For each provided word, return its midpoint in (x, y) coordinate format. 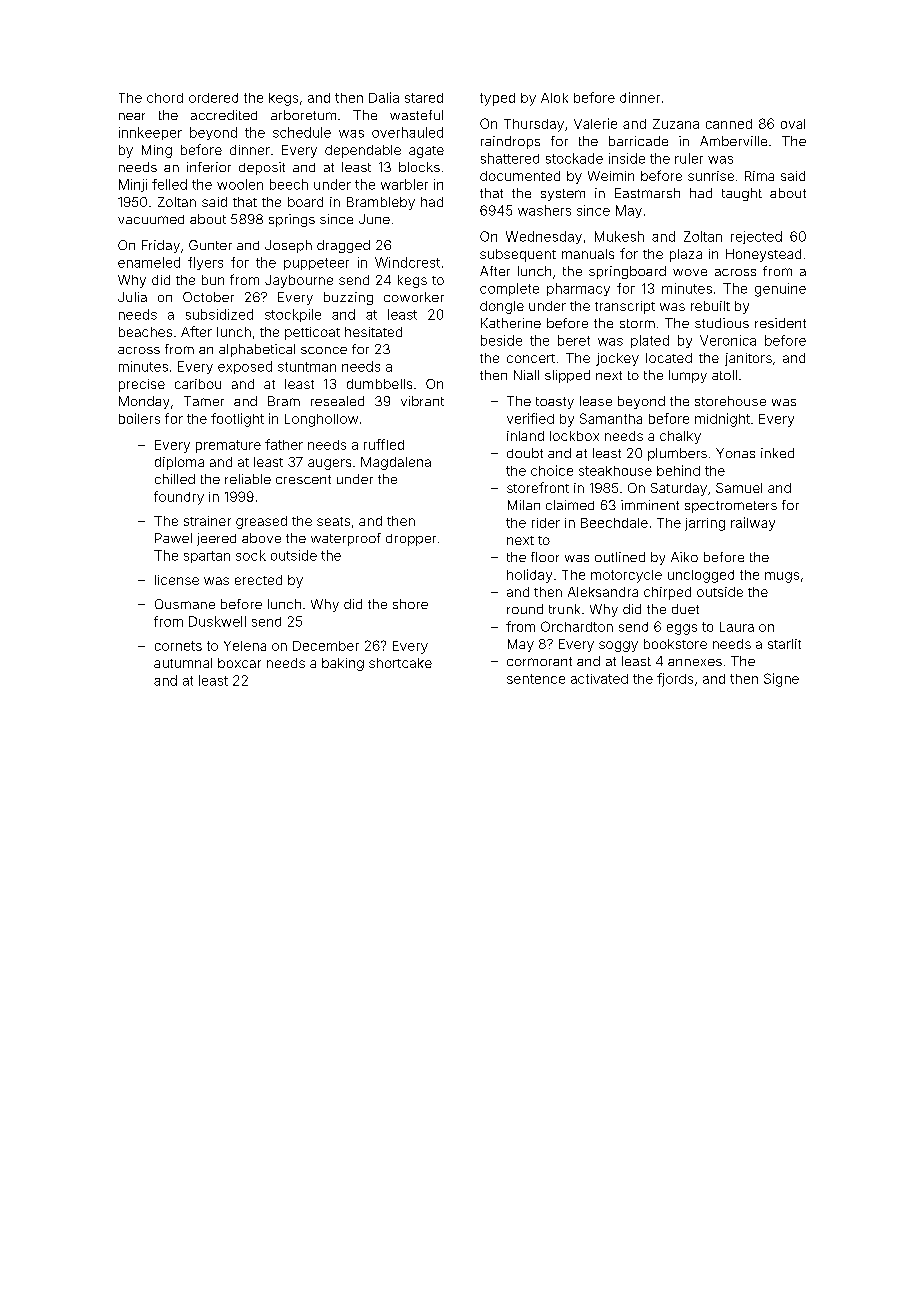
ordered (213, 98)
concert (531, 358)
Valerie (595, 123)
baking (343, 664)
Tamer (204, 401)
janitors (748, 359)
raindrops (510, 142)
